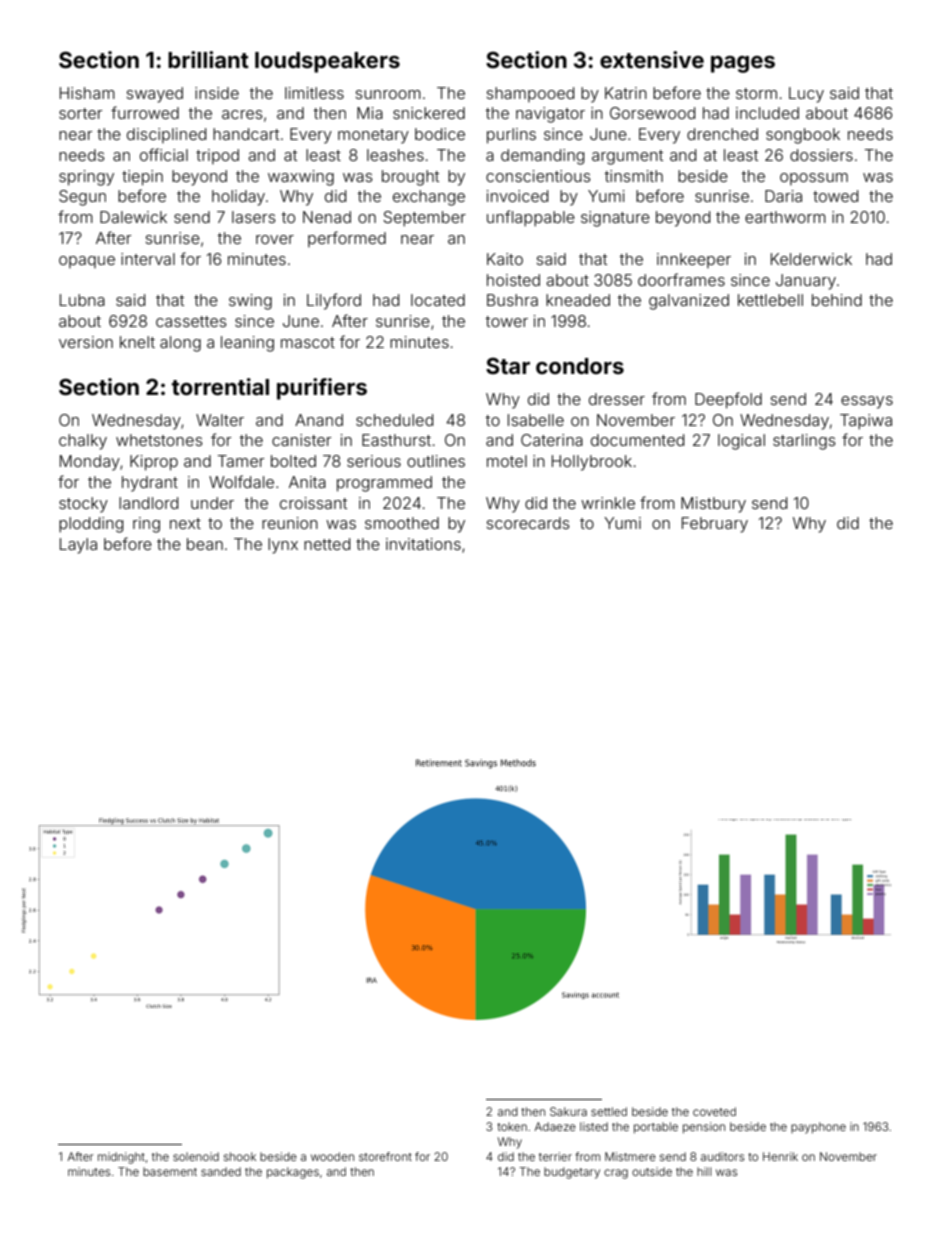 This document has width=952, height=1233. What do you see at coordinates (704, 1171) in the document?
I see `hill` at bounding box center [704, 1171].
